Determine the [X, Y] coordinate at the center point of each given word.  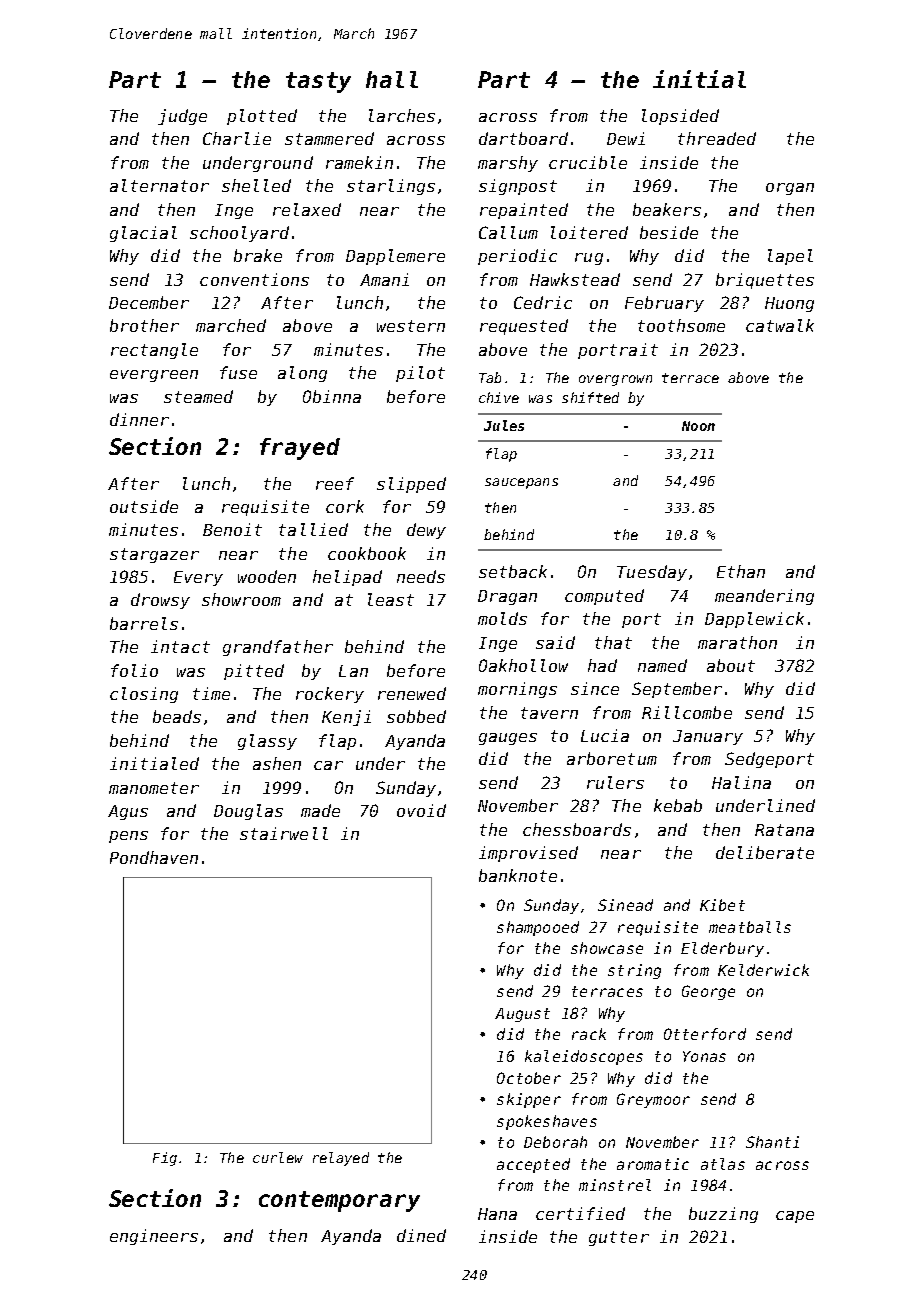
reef [335, 483]
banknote [518, 875]
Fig [165, 1159]
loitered [589, 232]
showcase [607, 948]
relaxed [307, 209]
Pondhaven [154, 857]
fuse [238, 372]
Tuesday [652, 573]
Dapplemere [395, 257]
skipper [529, 1100]
